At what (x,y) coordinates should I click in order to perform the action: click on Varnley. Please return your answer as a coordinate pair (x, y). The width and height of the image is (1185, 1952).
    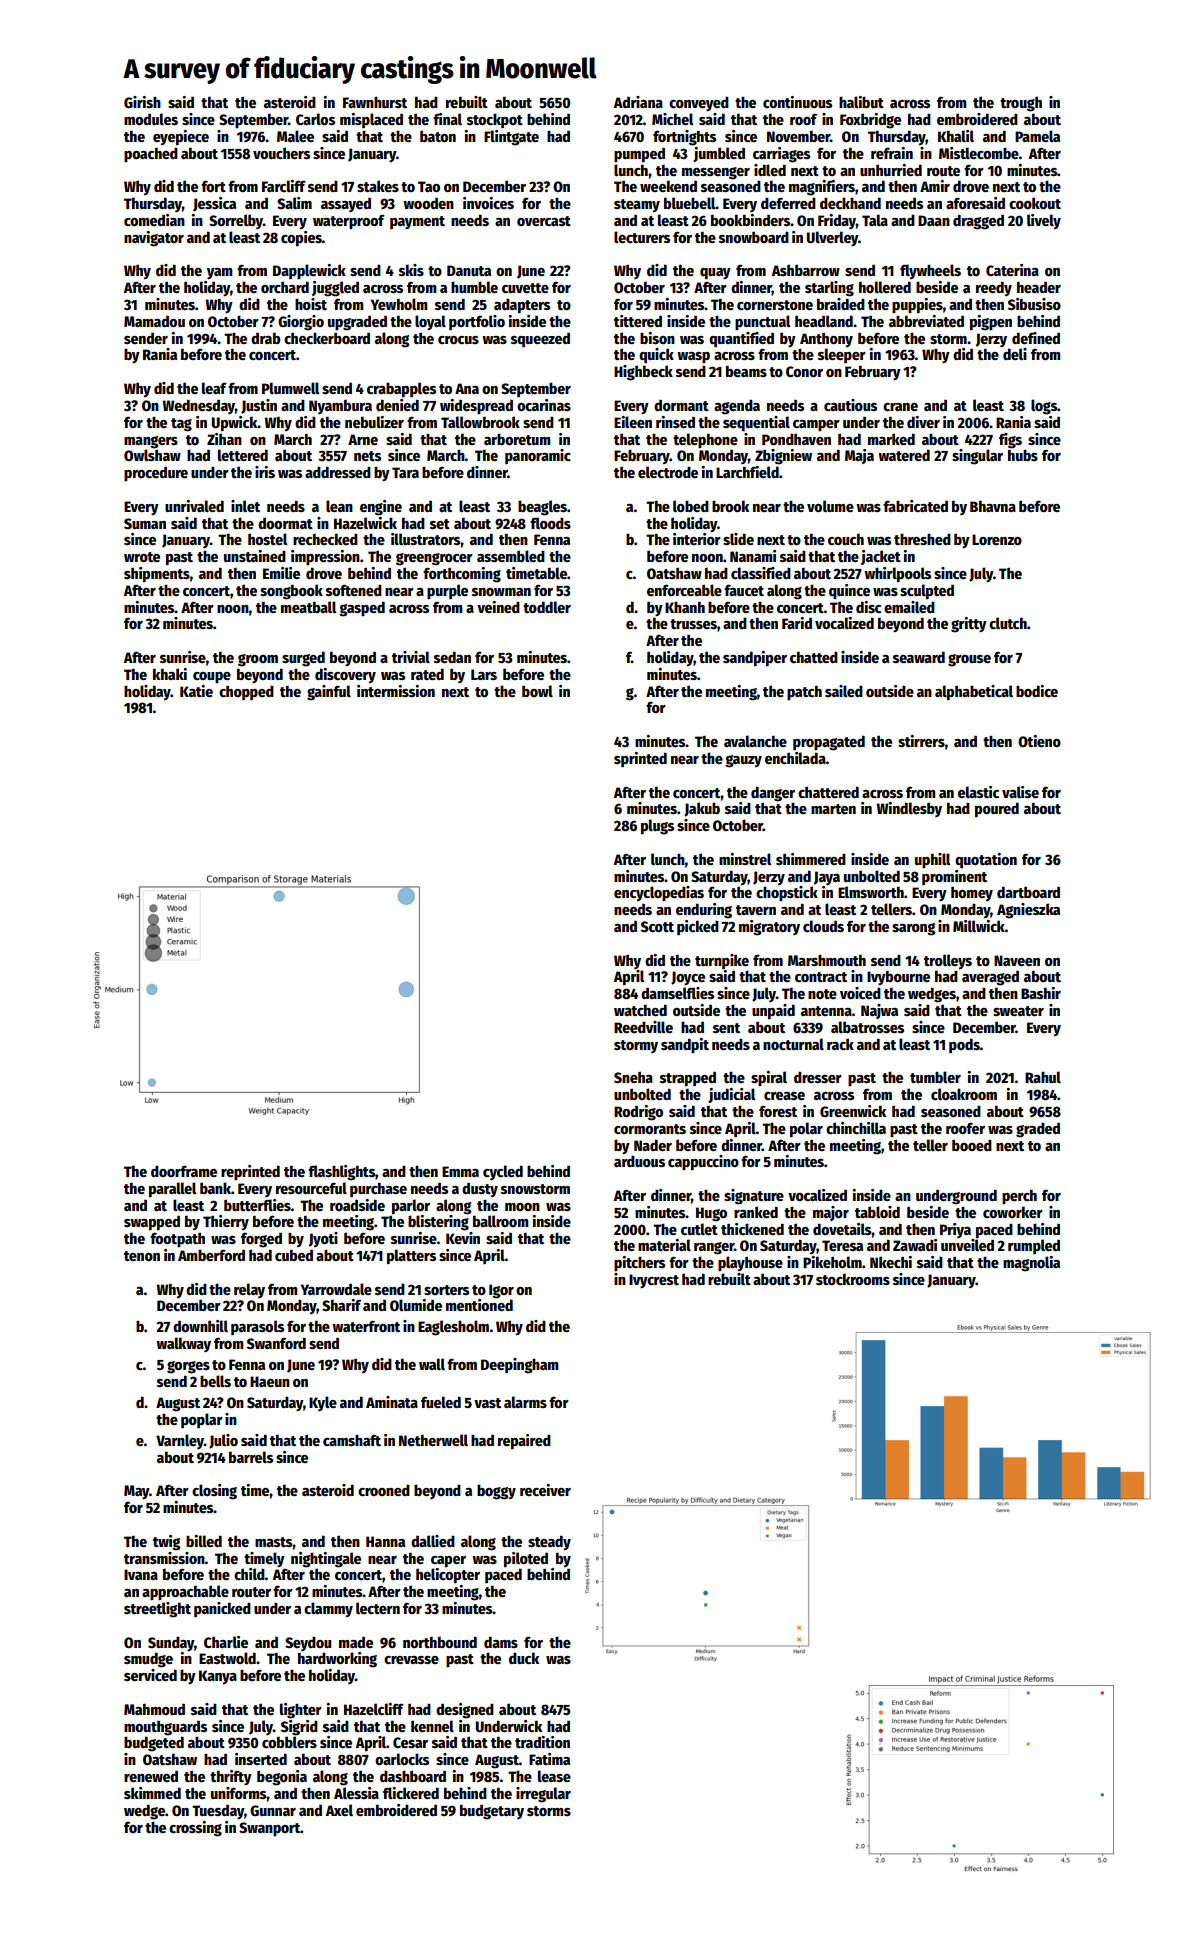
    Looking at the image, I should click on (180, 1441).
